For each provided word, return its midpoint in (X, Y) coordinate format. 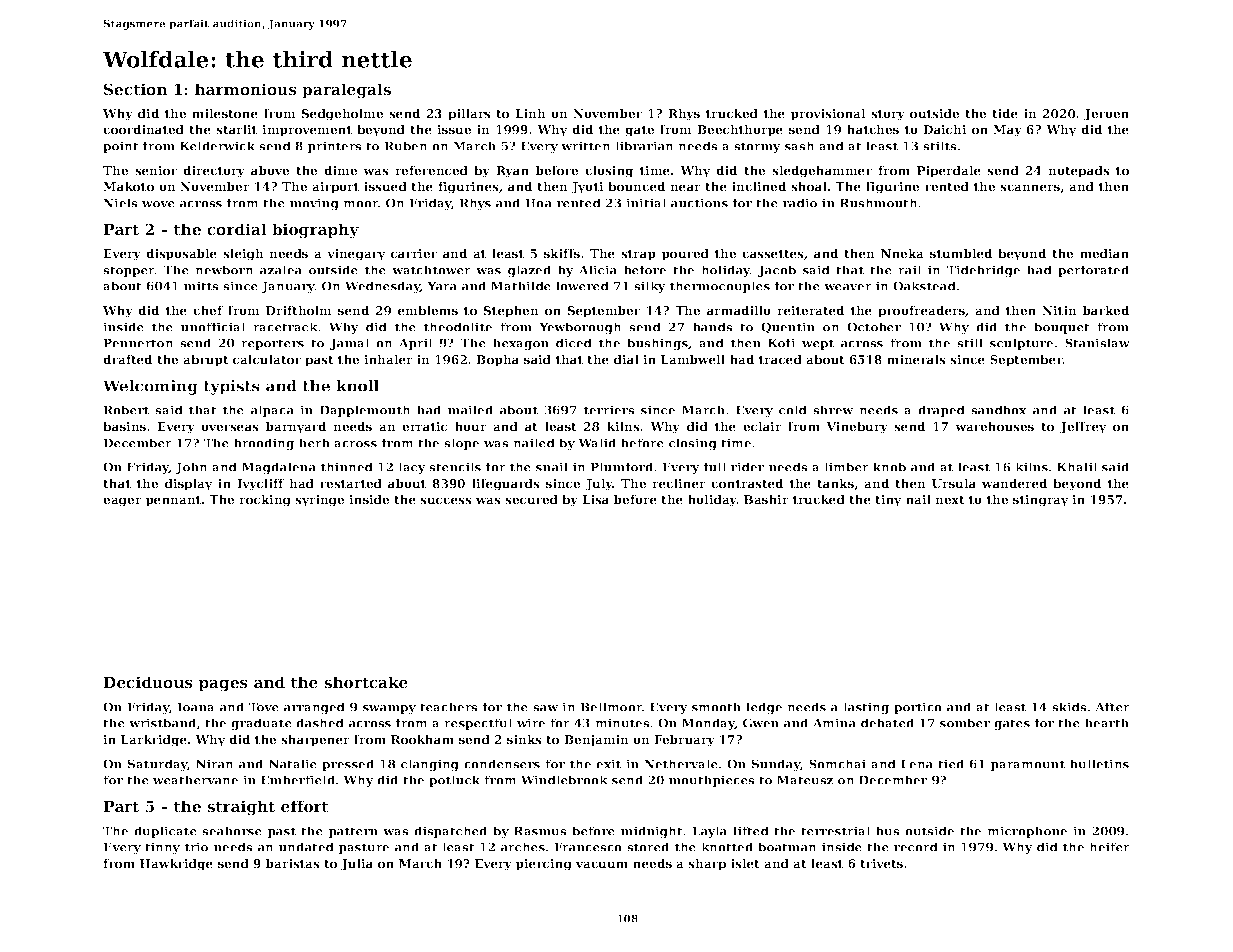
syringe (319, 501)
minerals (916, 359)
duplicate (165, 832)
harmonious (246, 89)
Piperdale (949, 172)
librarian (644, 146)
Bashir (766, 499)
